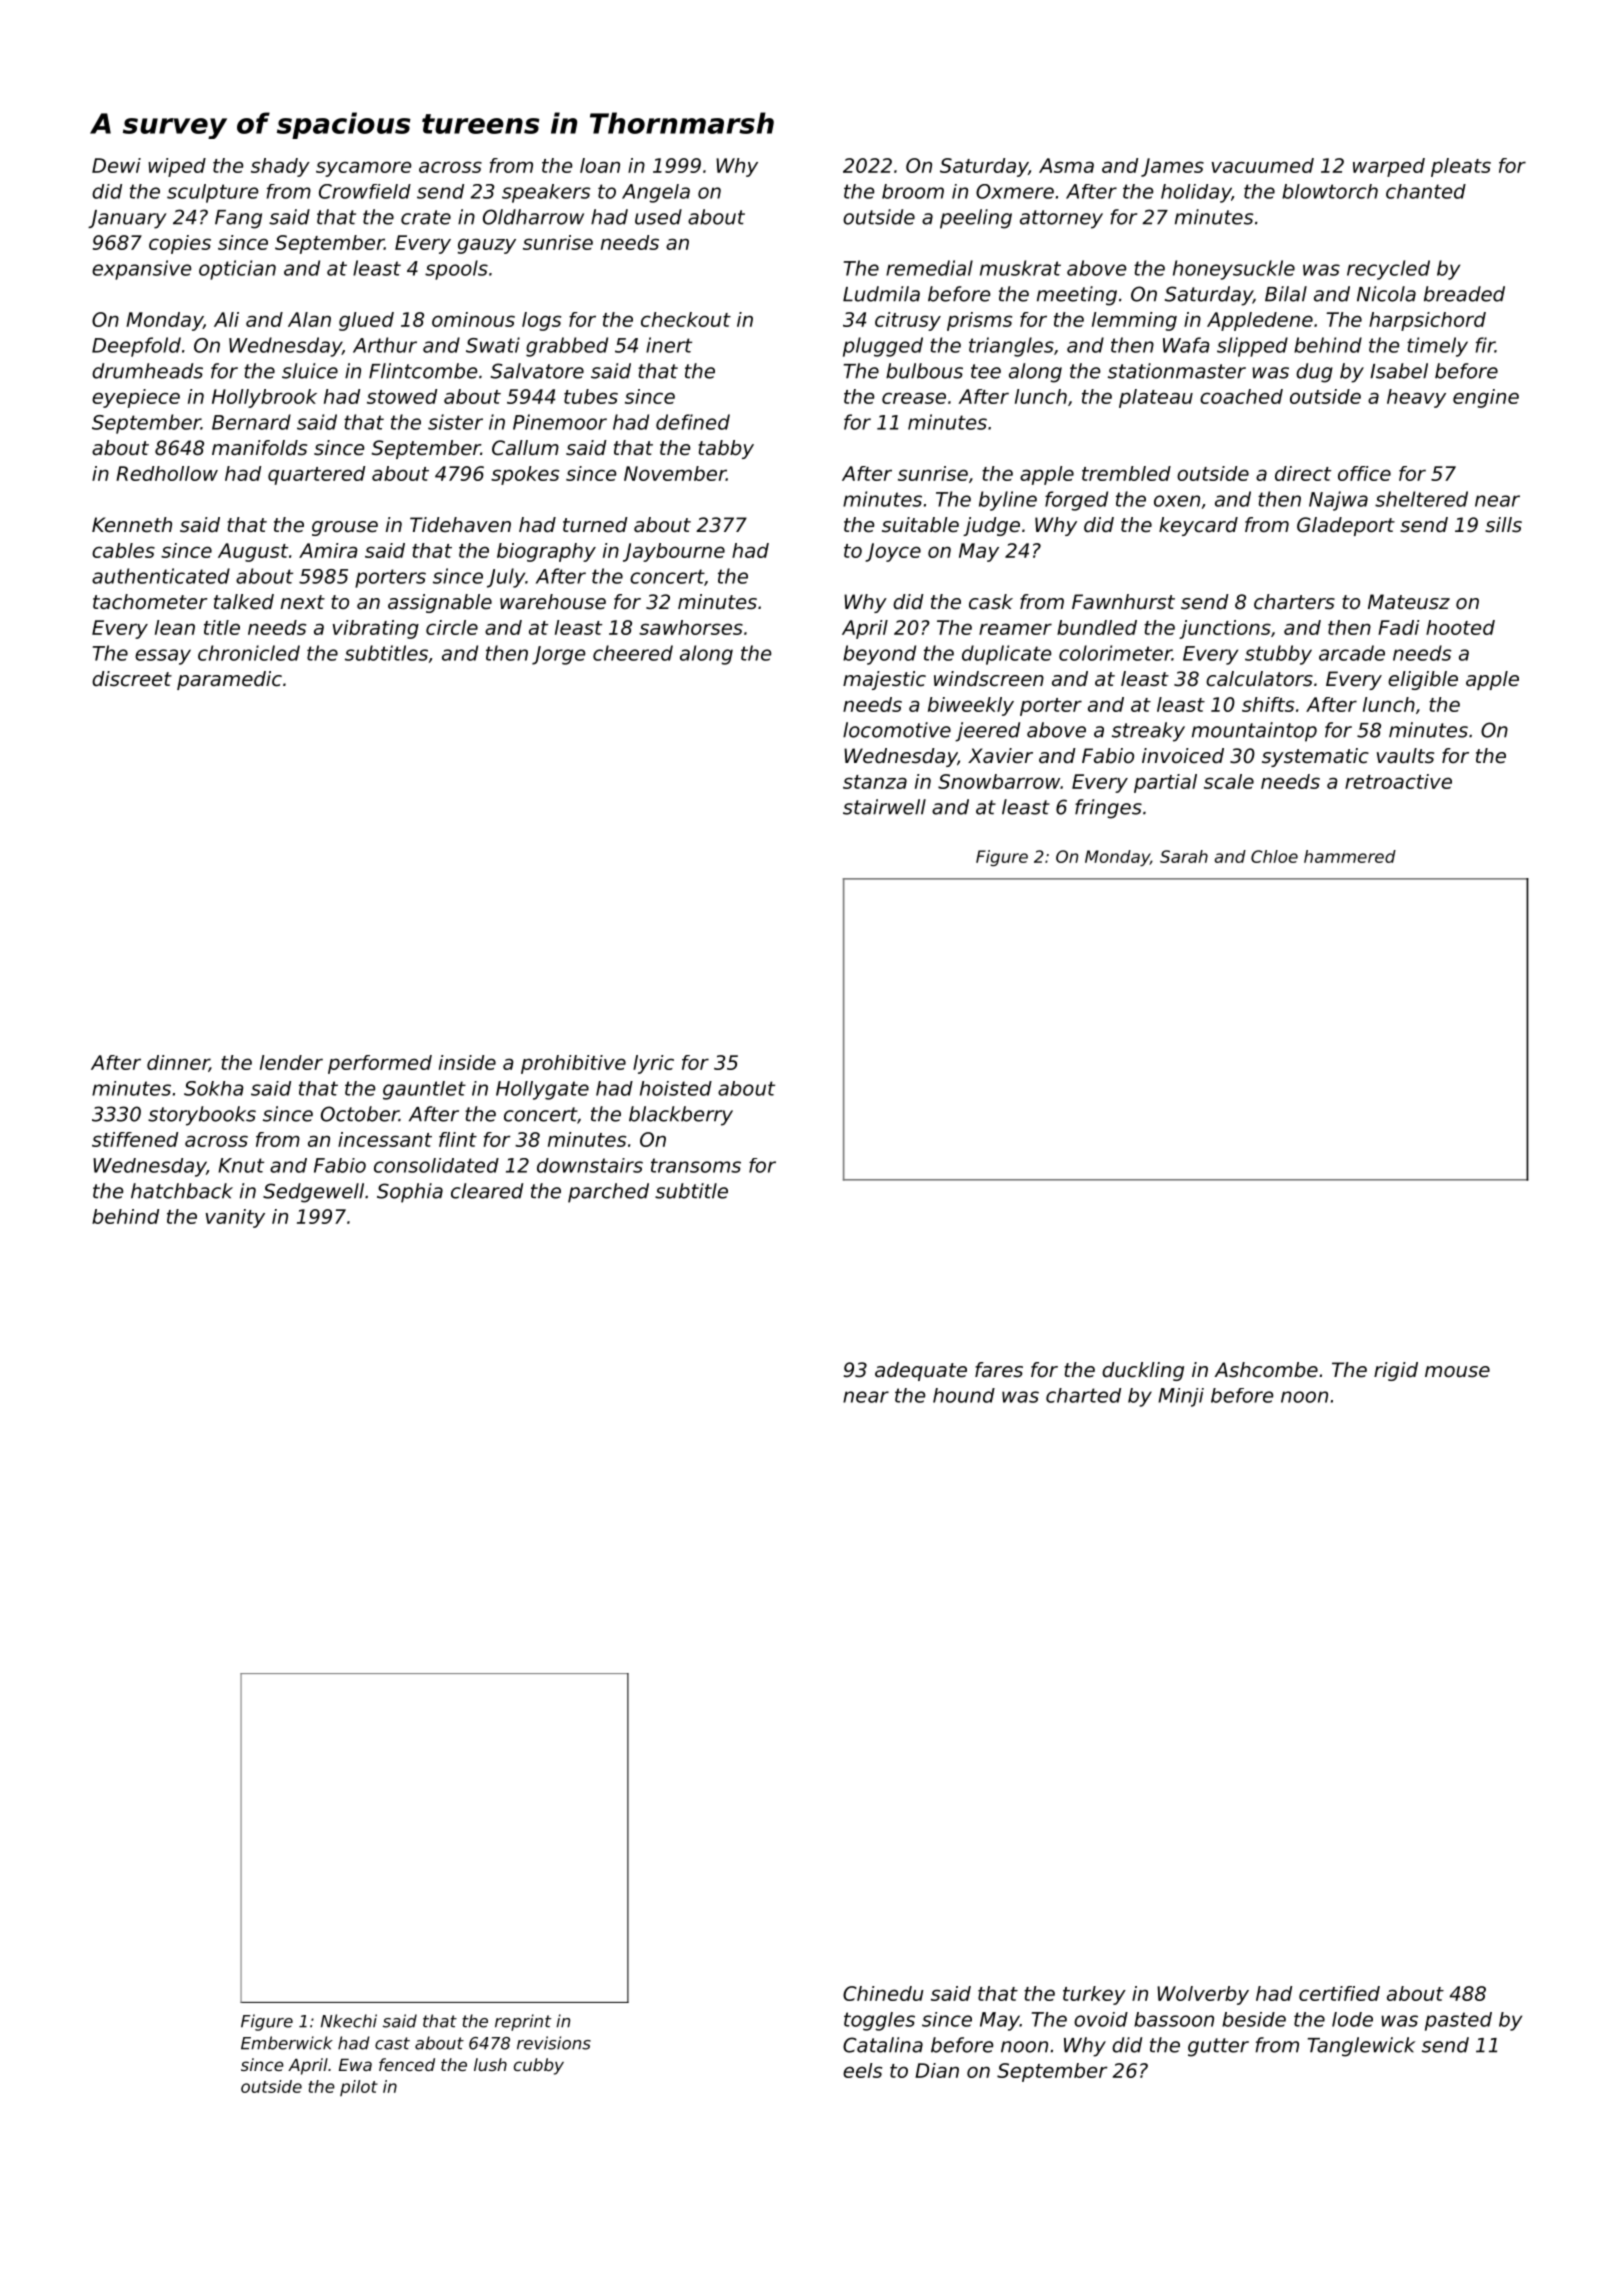 The height and width of the image is (2292, 1620). Describe the element at coordinates (349, 2021) in the image. I see `Nkechi` at that location.
